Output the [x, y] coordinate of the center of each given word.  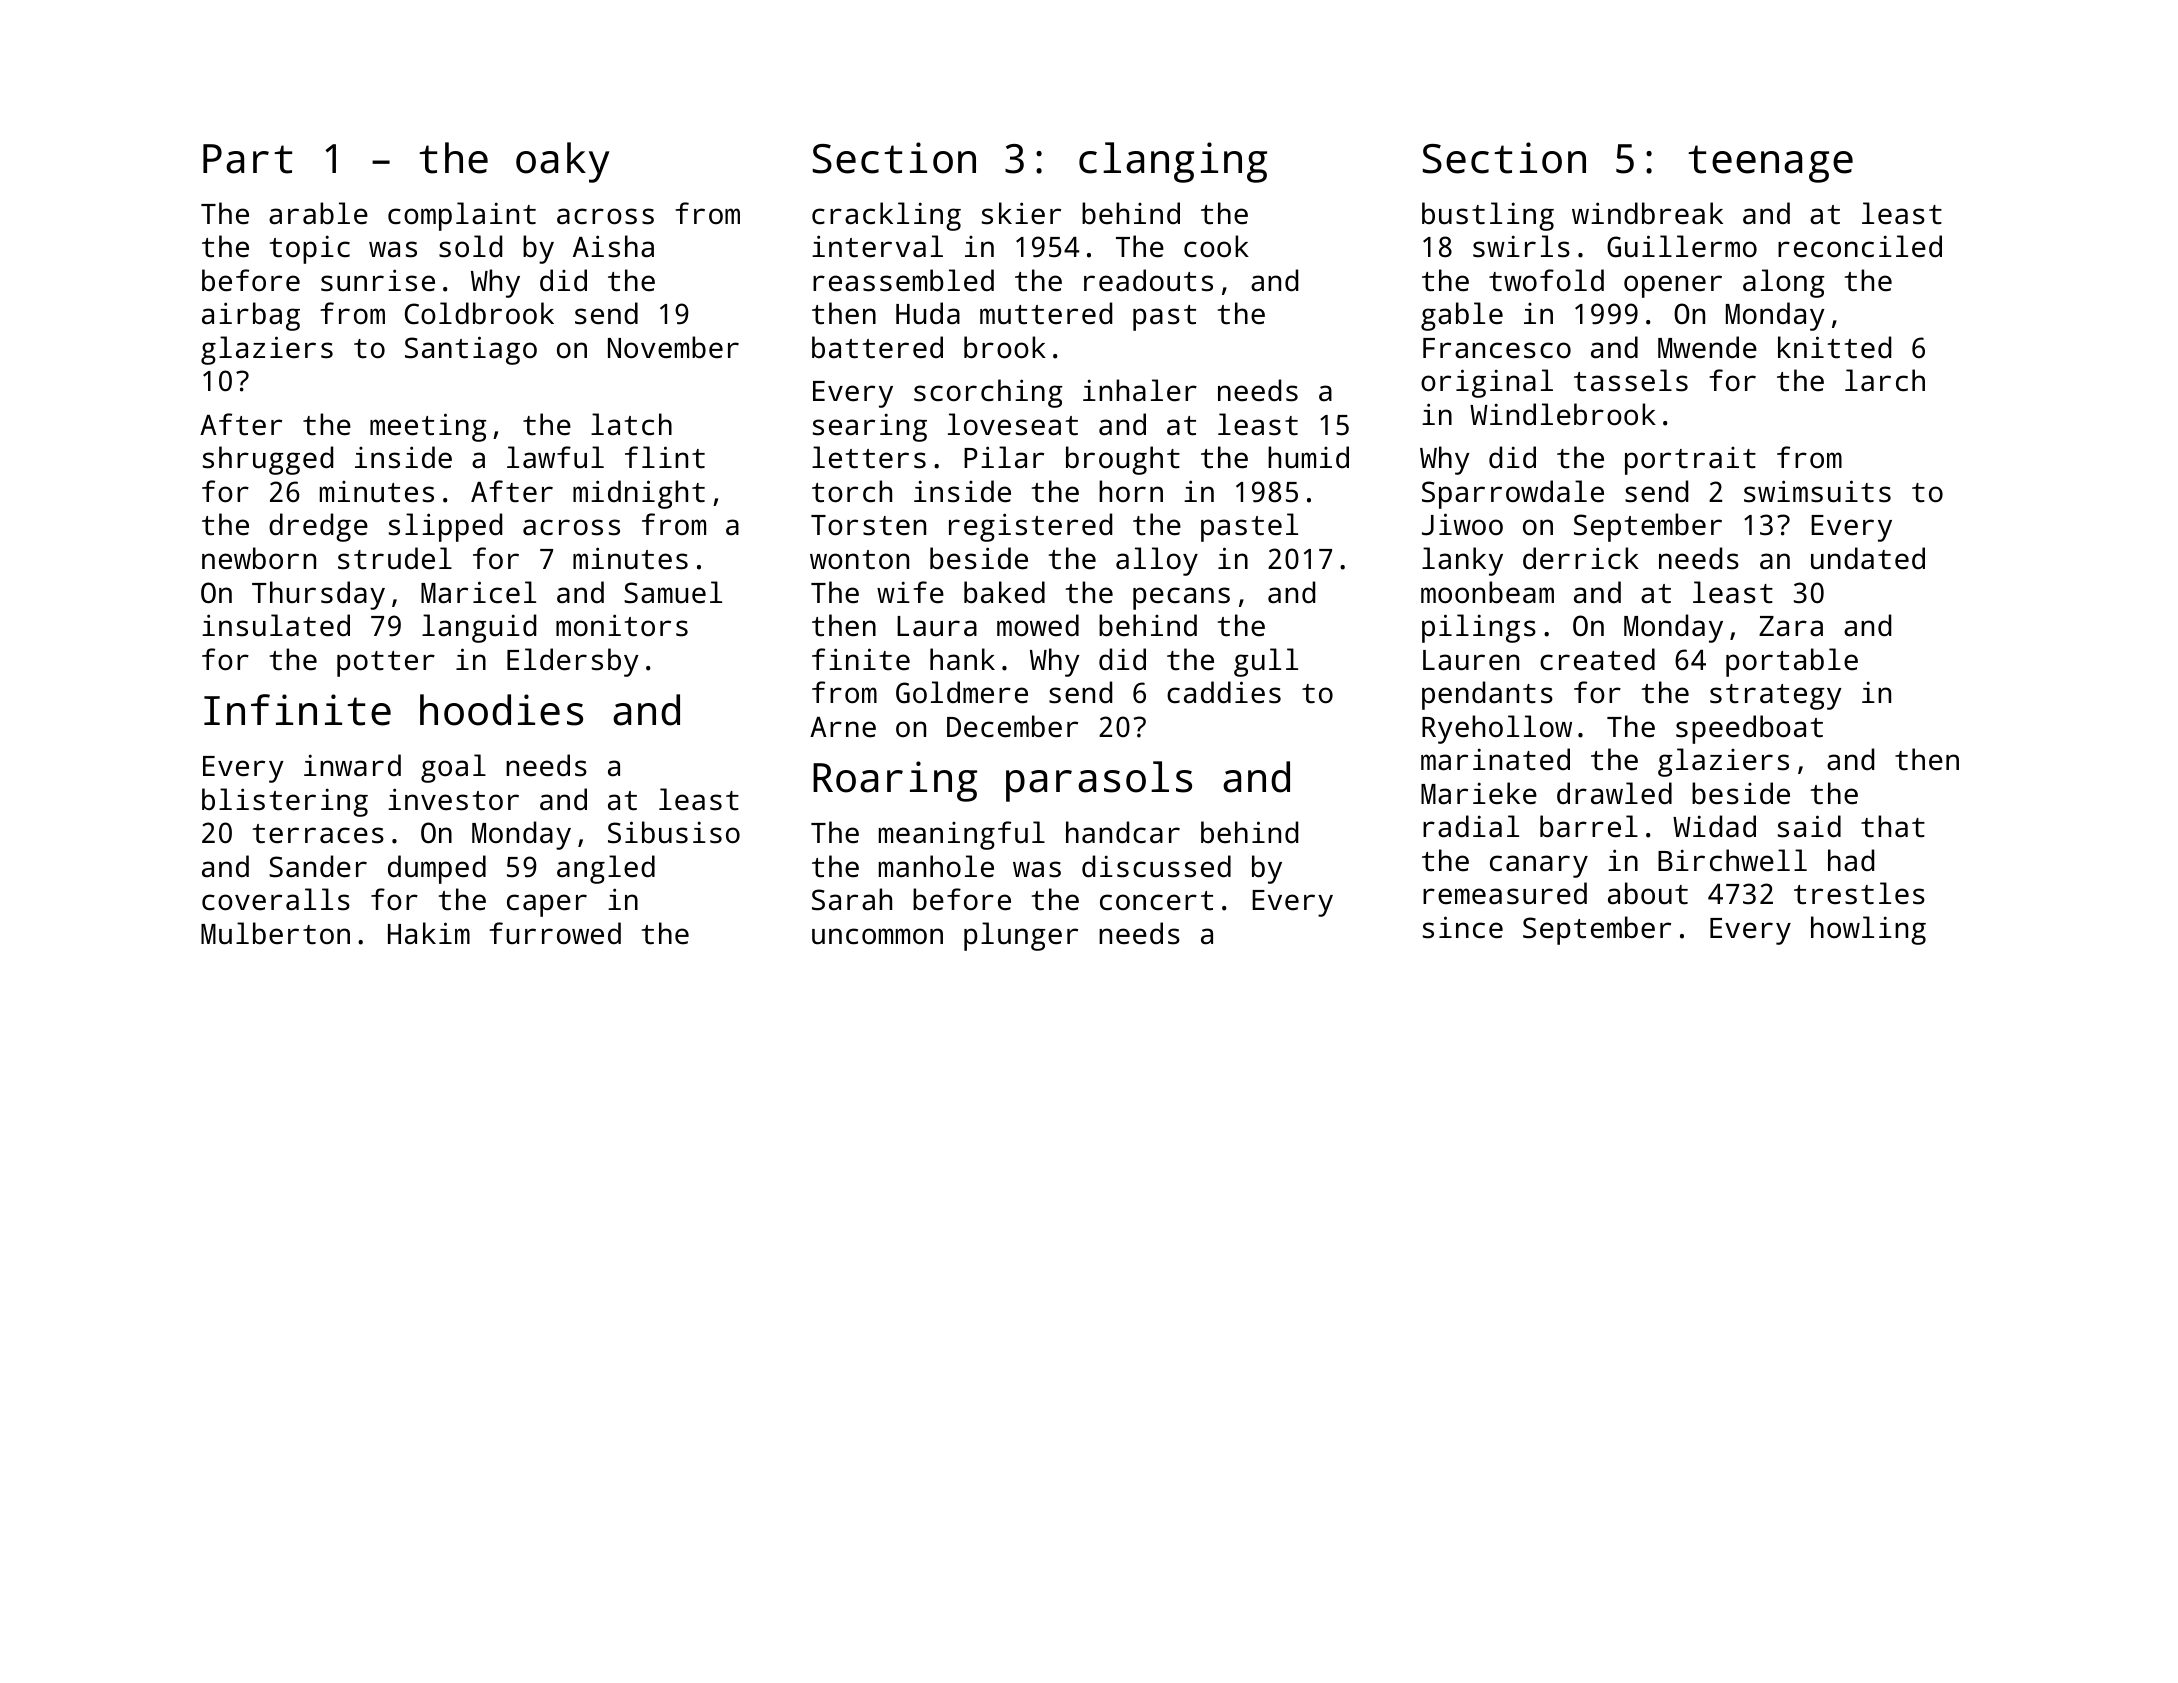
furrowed [555, 933]
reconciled [1860, 246]
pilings [1479, 628]
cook [1216, 246]
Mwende [1707, 347]
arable [318, 213]
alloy [1157, 561]
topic [309, 249]
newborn [259, 558]
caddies [1224, 692]
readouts [1148, 280]
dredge [318, 527]
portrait [1690, 461]
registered [1030, 527]
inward [352, 765]
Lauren [1471, 660]
